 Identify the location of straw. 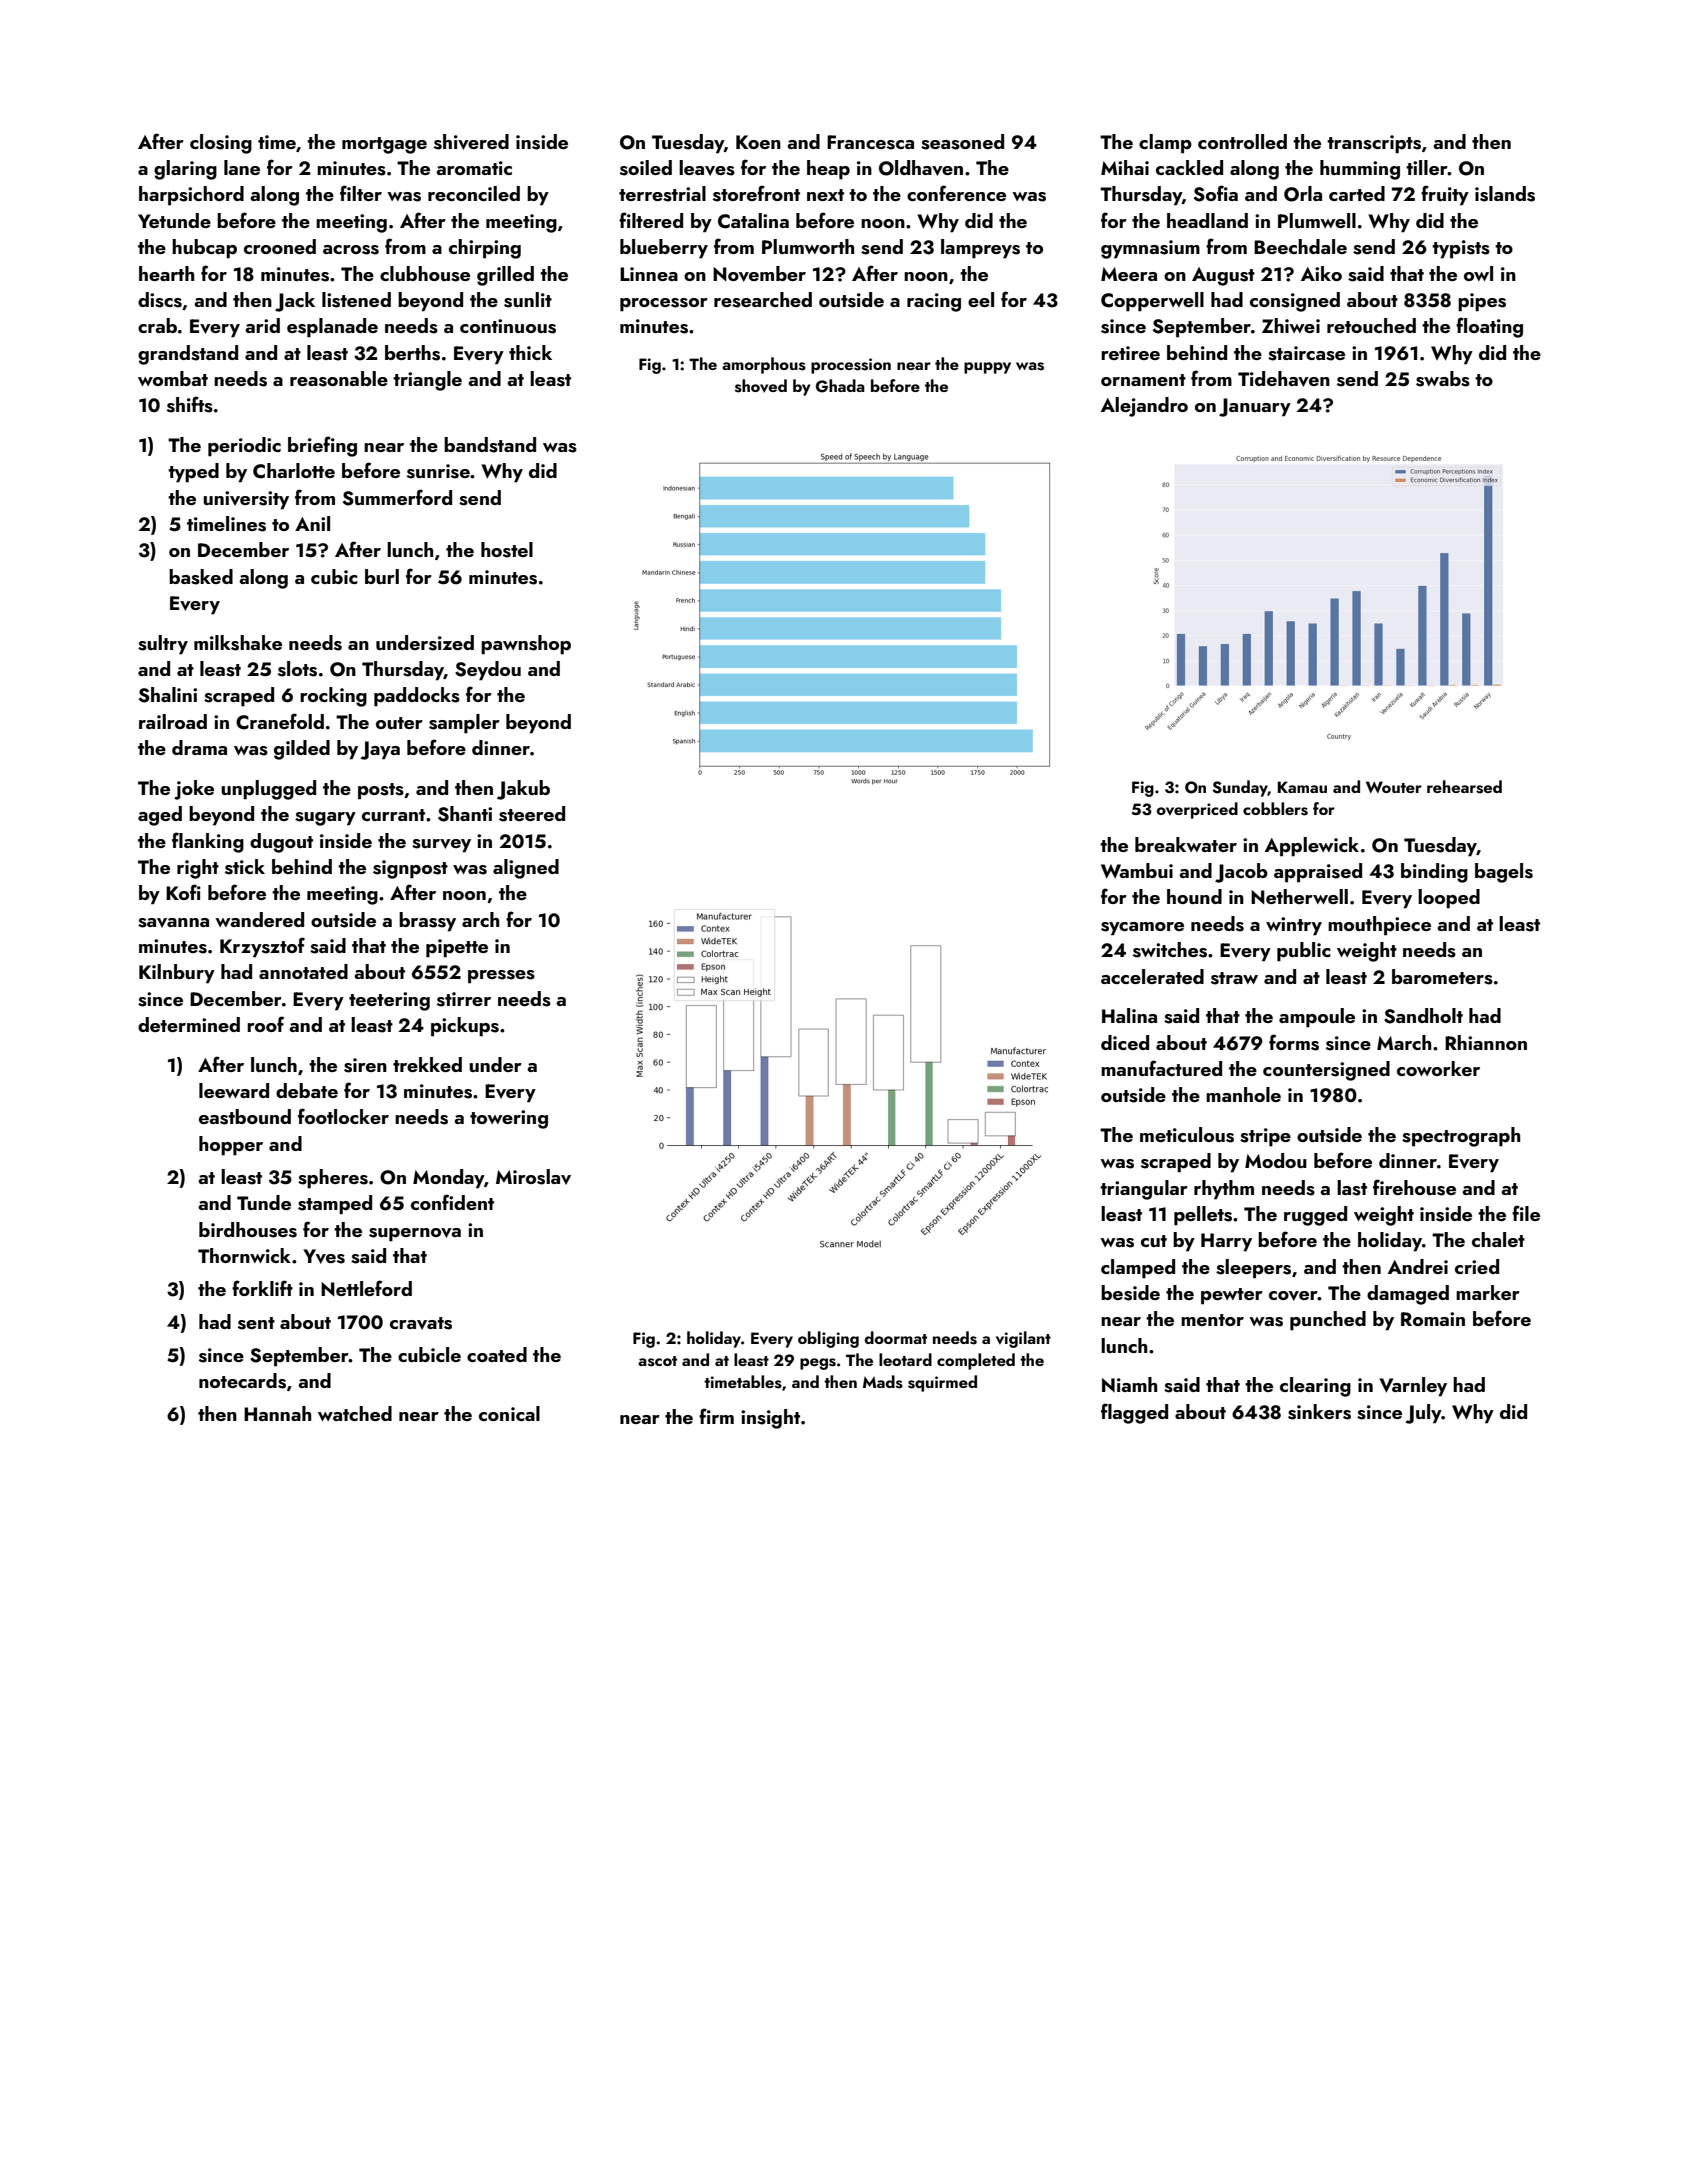
(1234, 978).
